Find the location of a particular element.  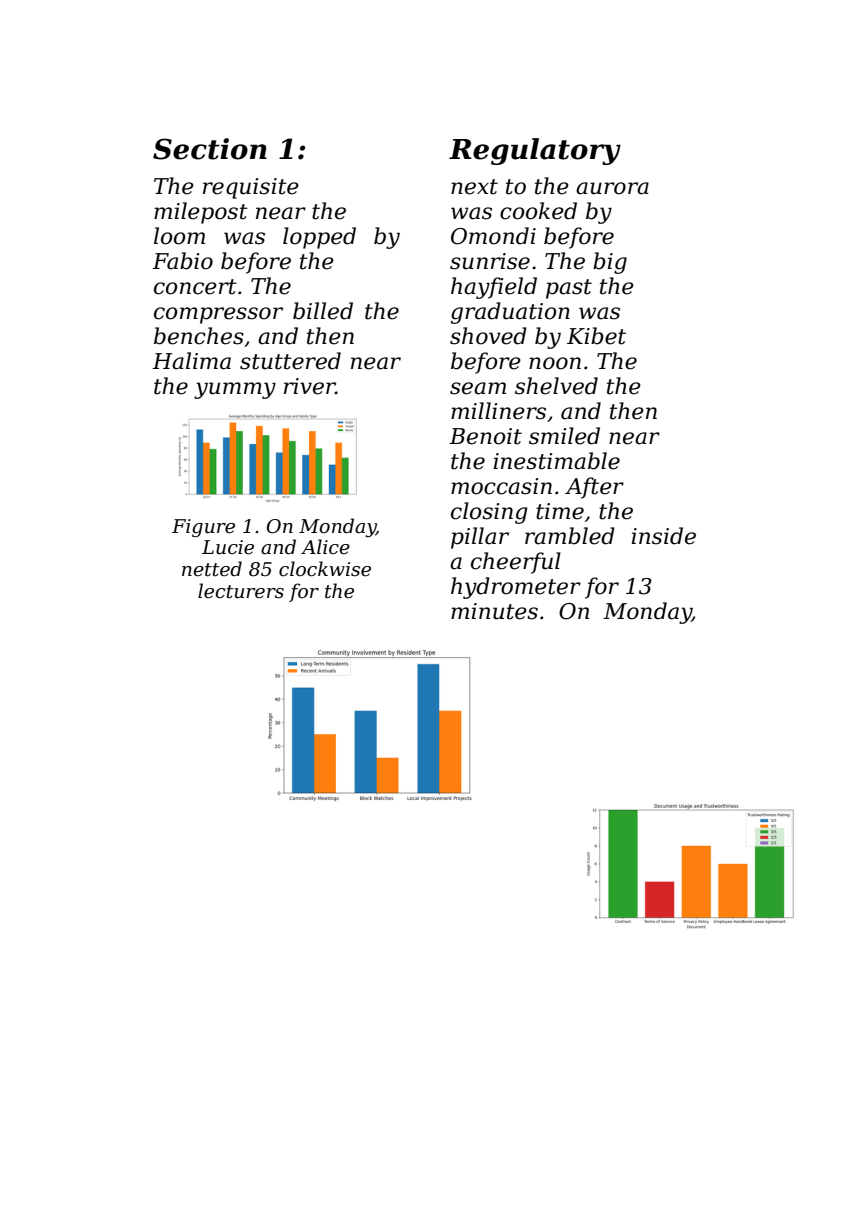

lecturers is located at coordinates (241, 591).
